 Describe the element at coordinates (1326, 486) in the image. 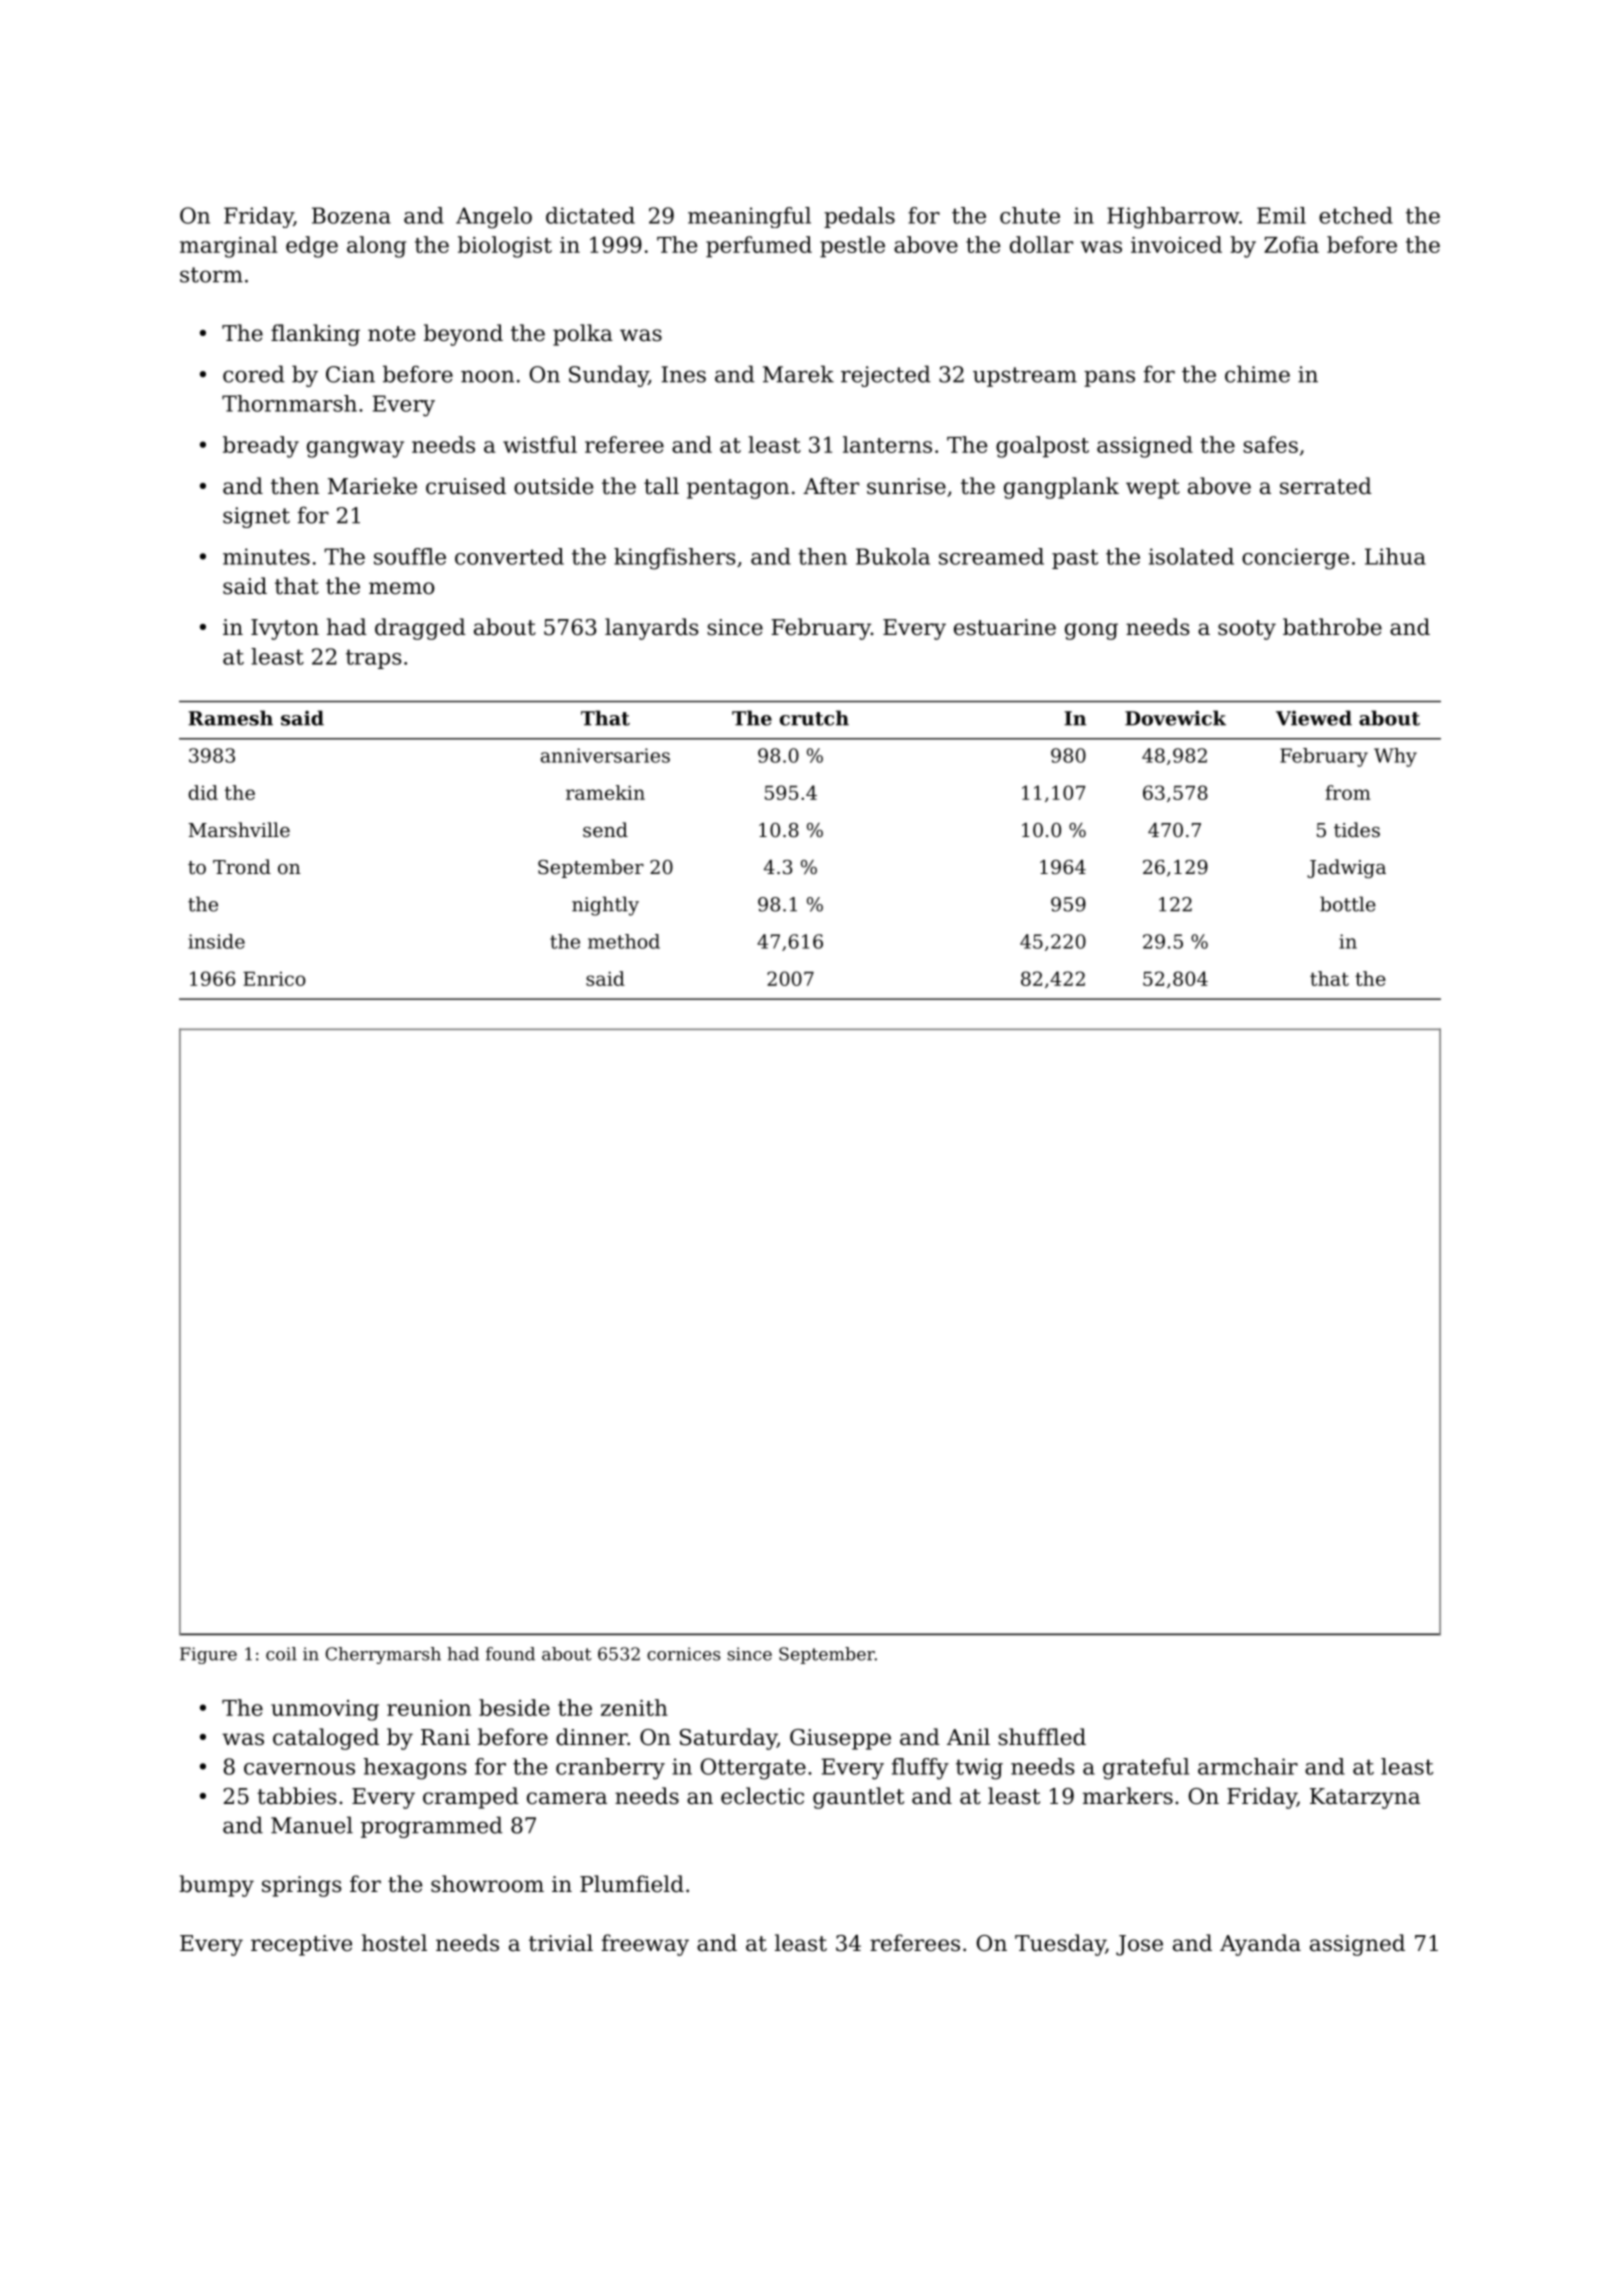

I see `serrated` at that location.
